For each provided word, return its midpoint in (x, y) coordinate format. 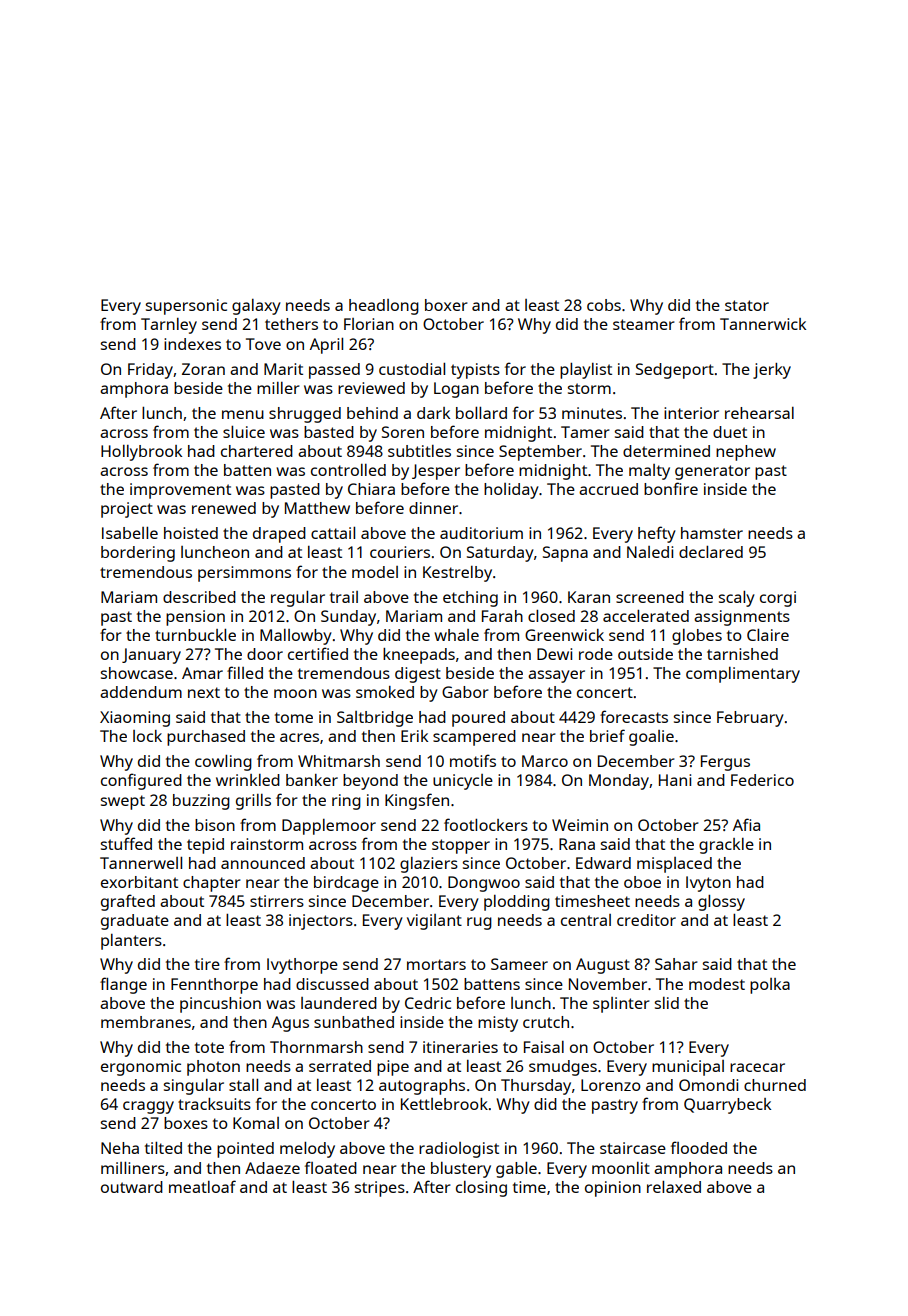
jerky (772, 371)
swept (123, 802)
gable (516, 1170)
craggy (148, 1107)
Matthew (317, 508)
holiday (511, 491)
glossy (721, 903)
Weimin (580, 825)
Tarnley (169, 326)
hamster (712, 533)
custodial (412, 369)
